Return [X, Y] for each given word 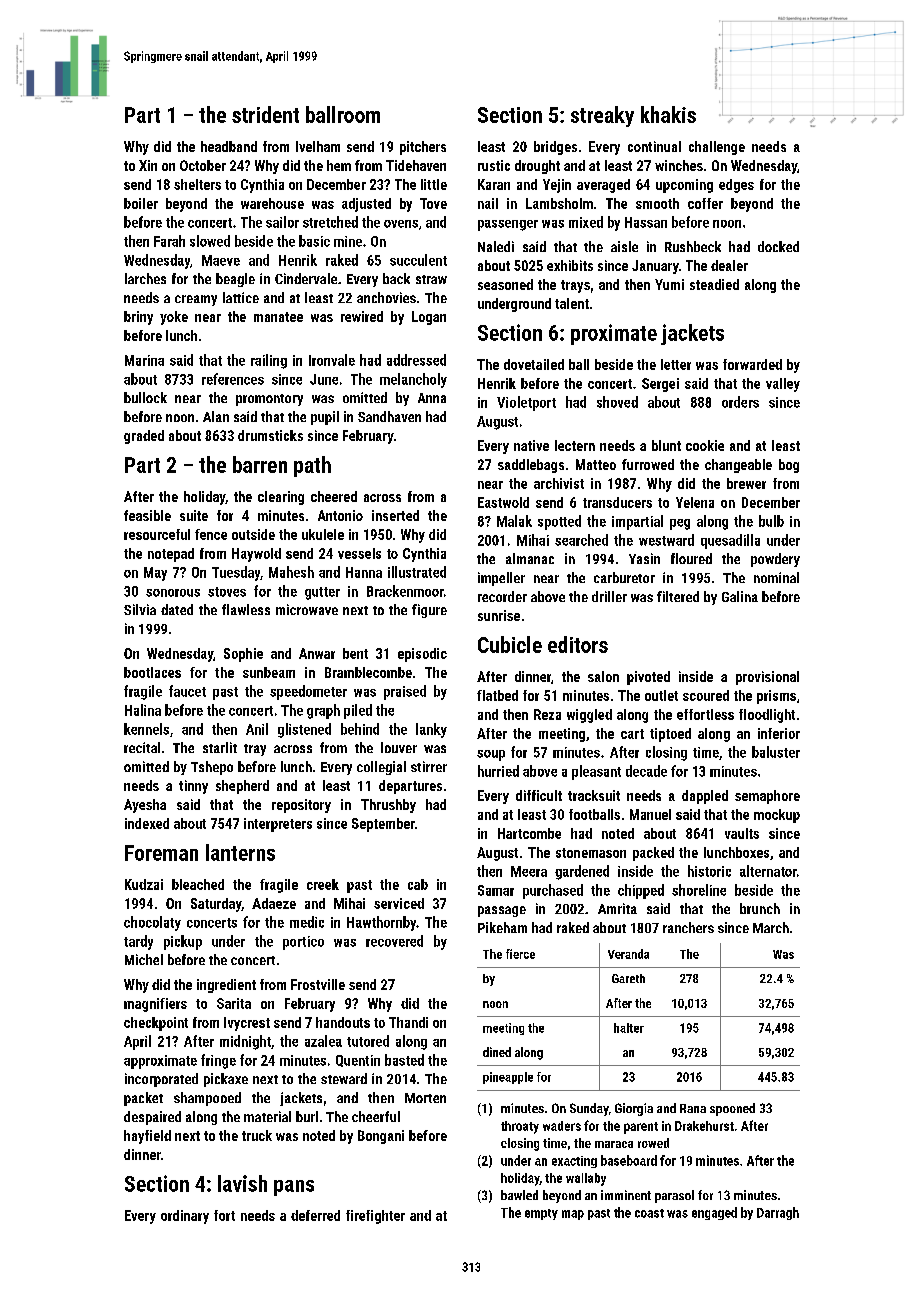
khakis [668, 114]
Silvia [140, 609]
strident [265, 114]
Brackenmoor [405, 591]
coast [649, 1213]
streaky [602, 116]
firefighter [375, 1217]
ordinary [185, 1217]
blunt [666, 445]
